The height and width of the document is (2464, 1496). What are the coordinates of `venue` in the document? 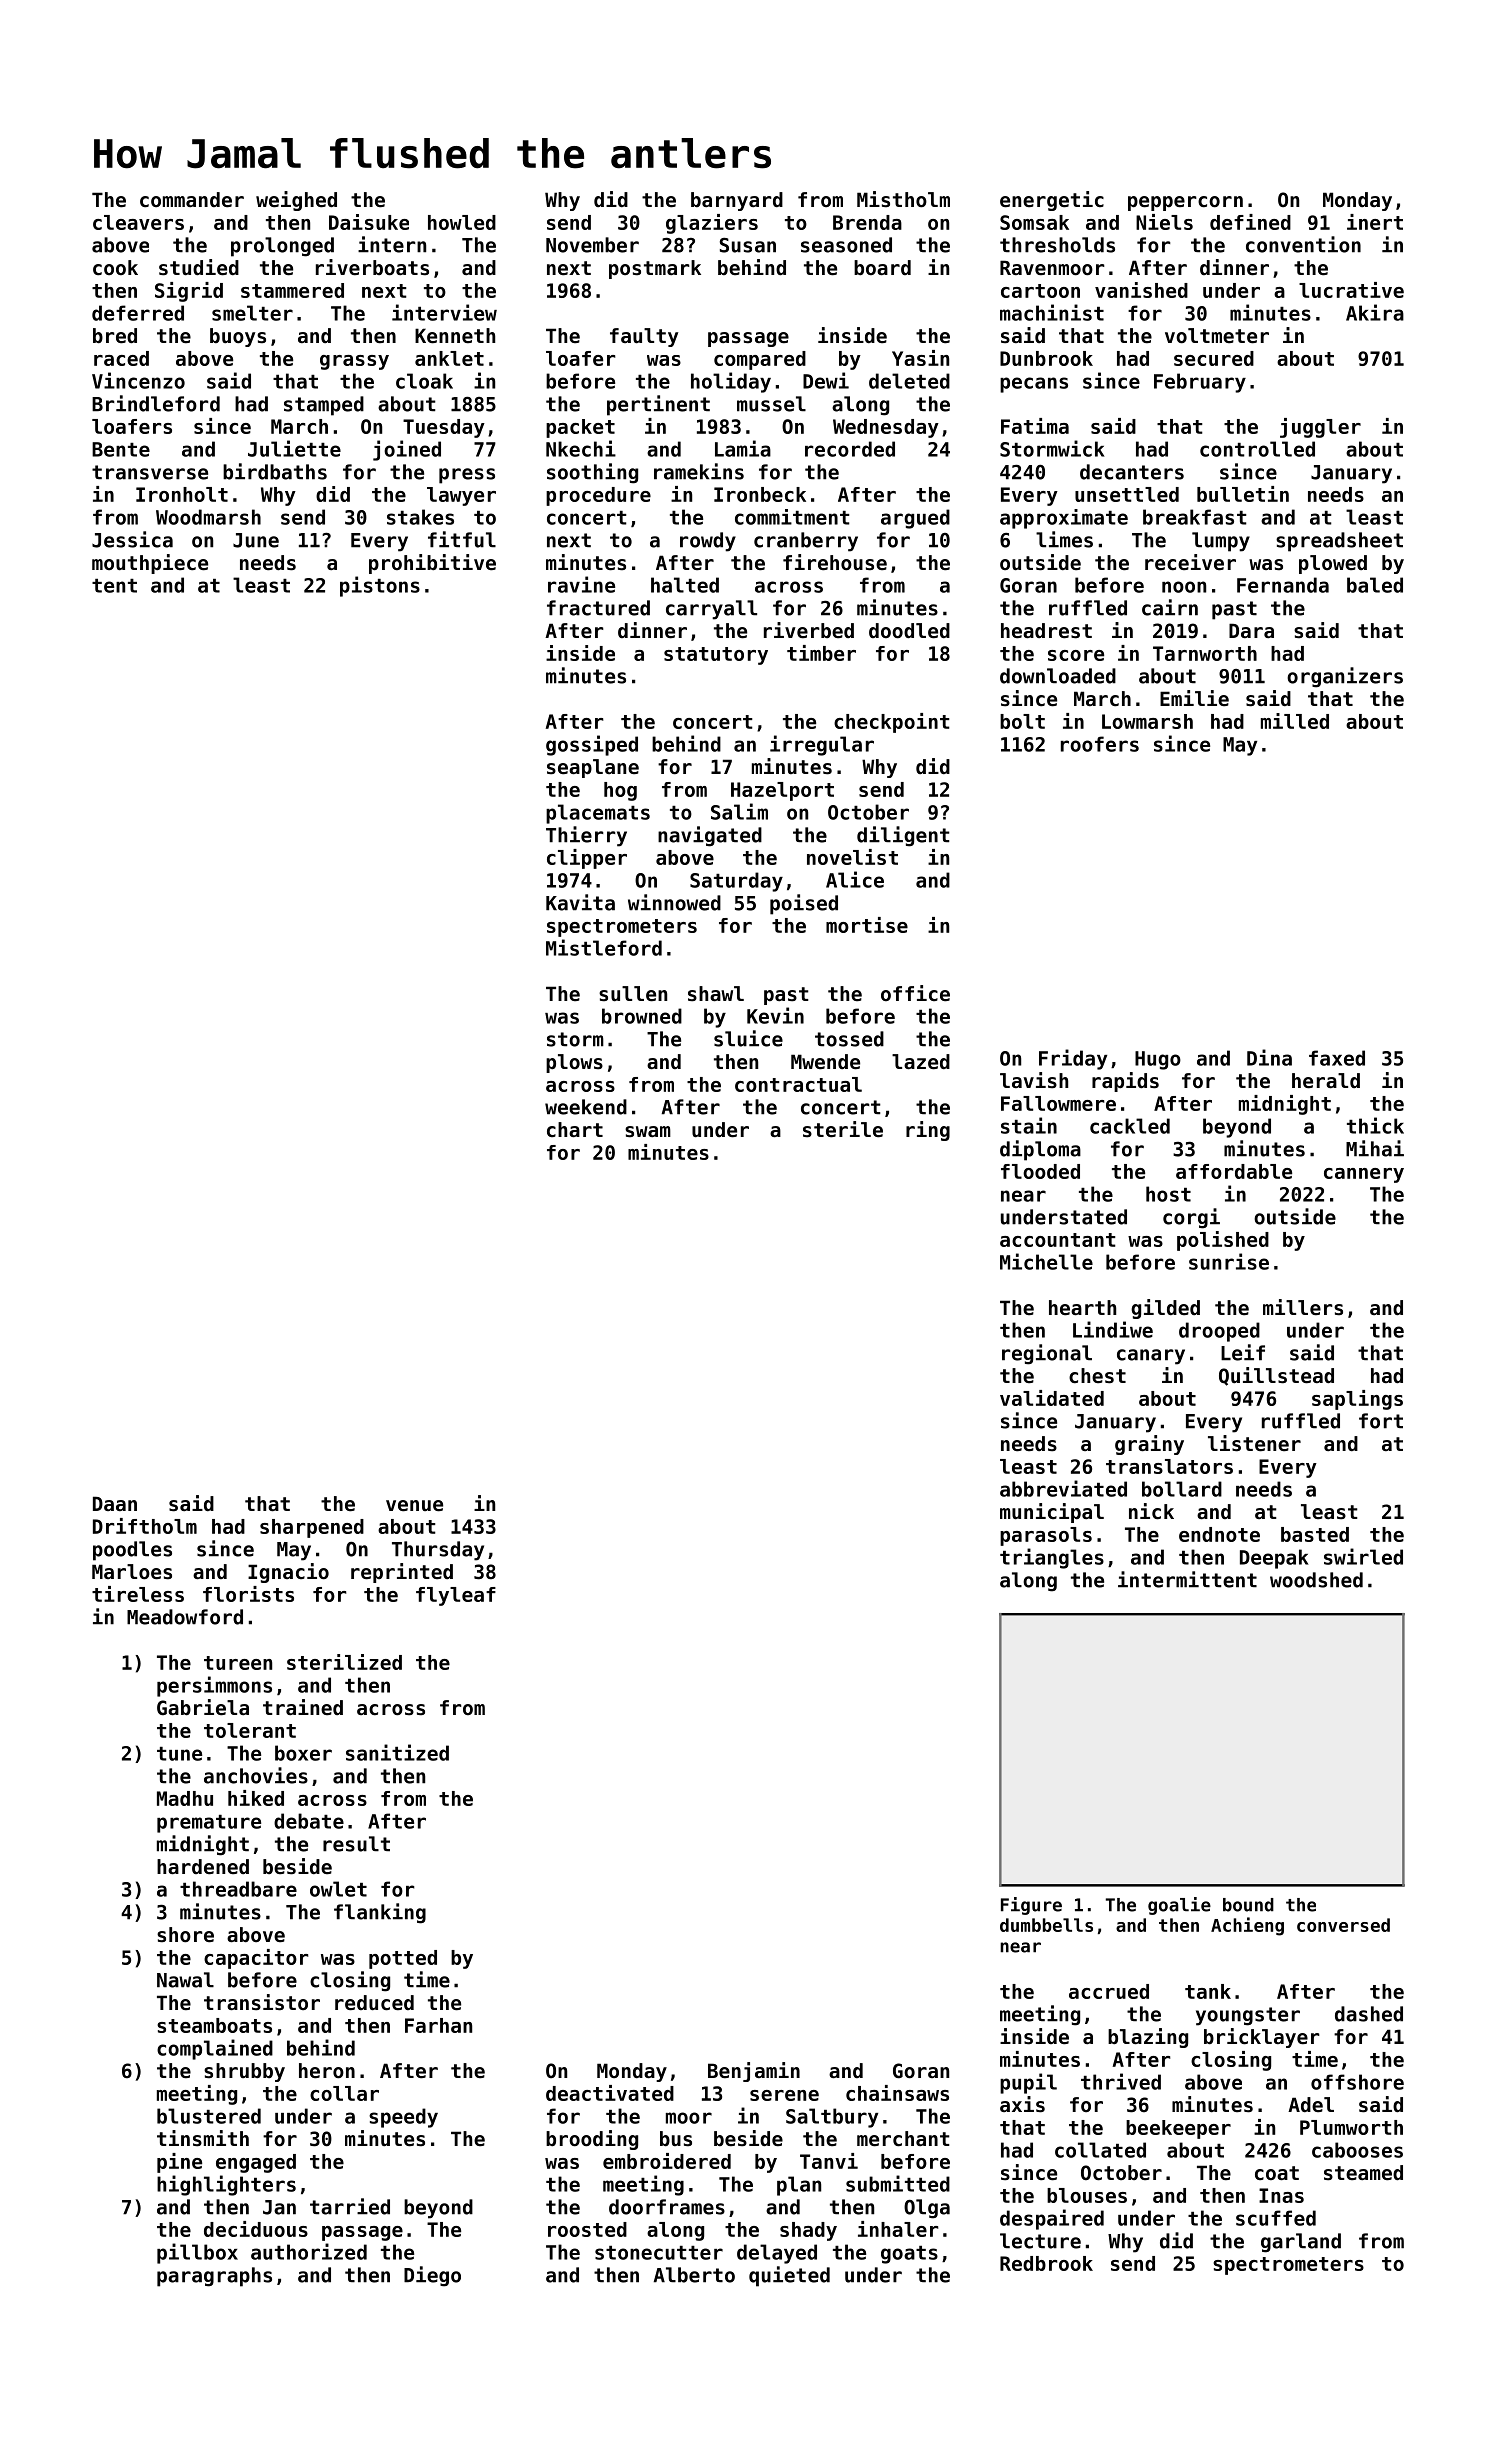 It's located at (414, 1506).
